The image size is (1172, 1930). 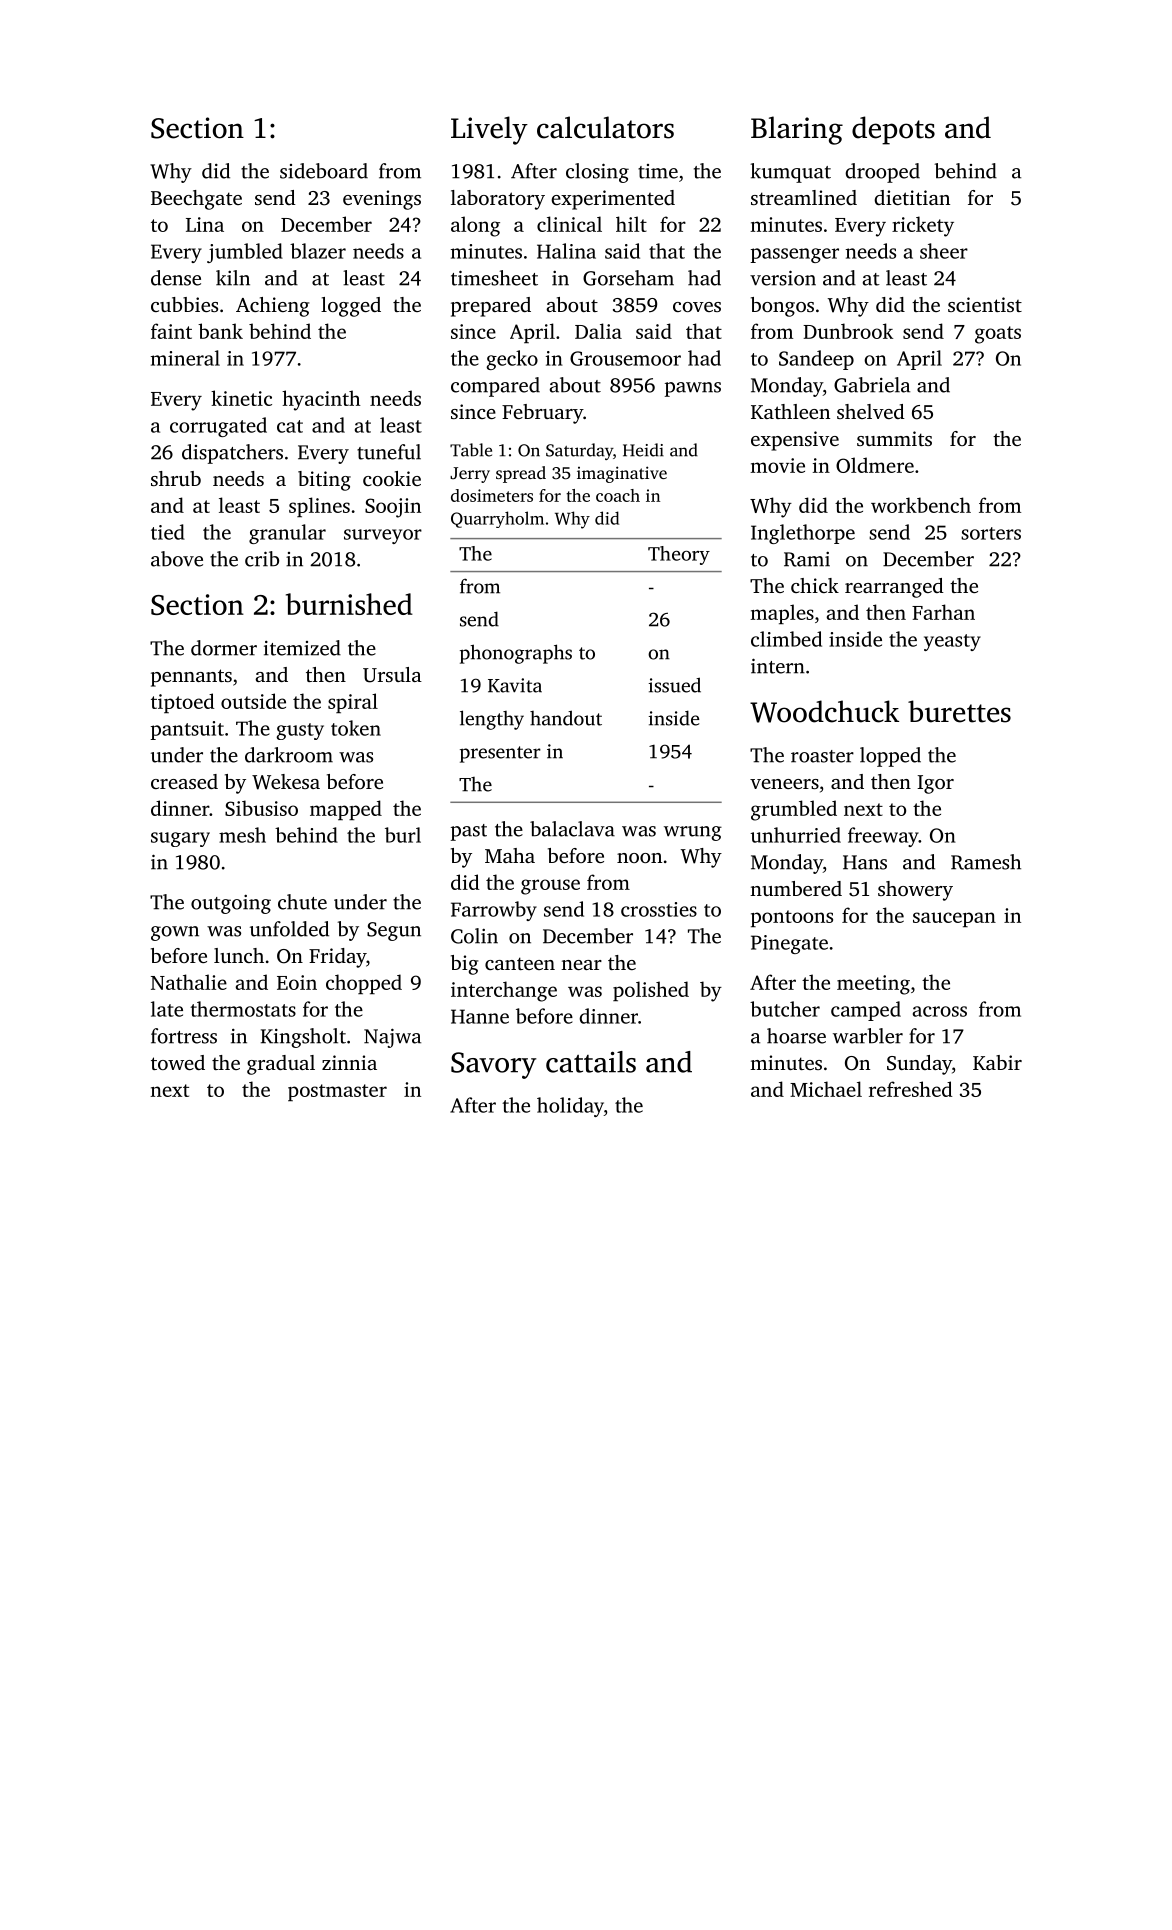 I want to click on towed, so click(x=178, y=1062).
